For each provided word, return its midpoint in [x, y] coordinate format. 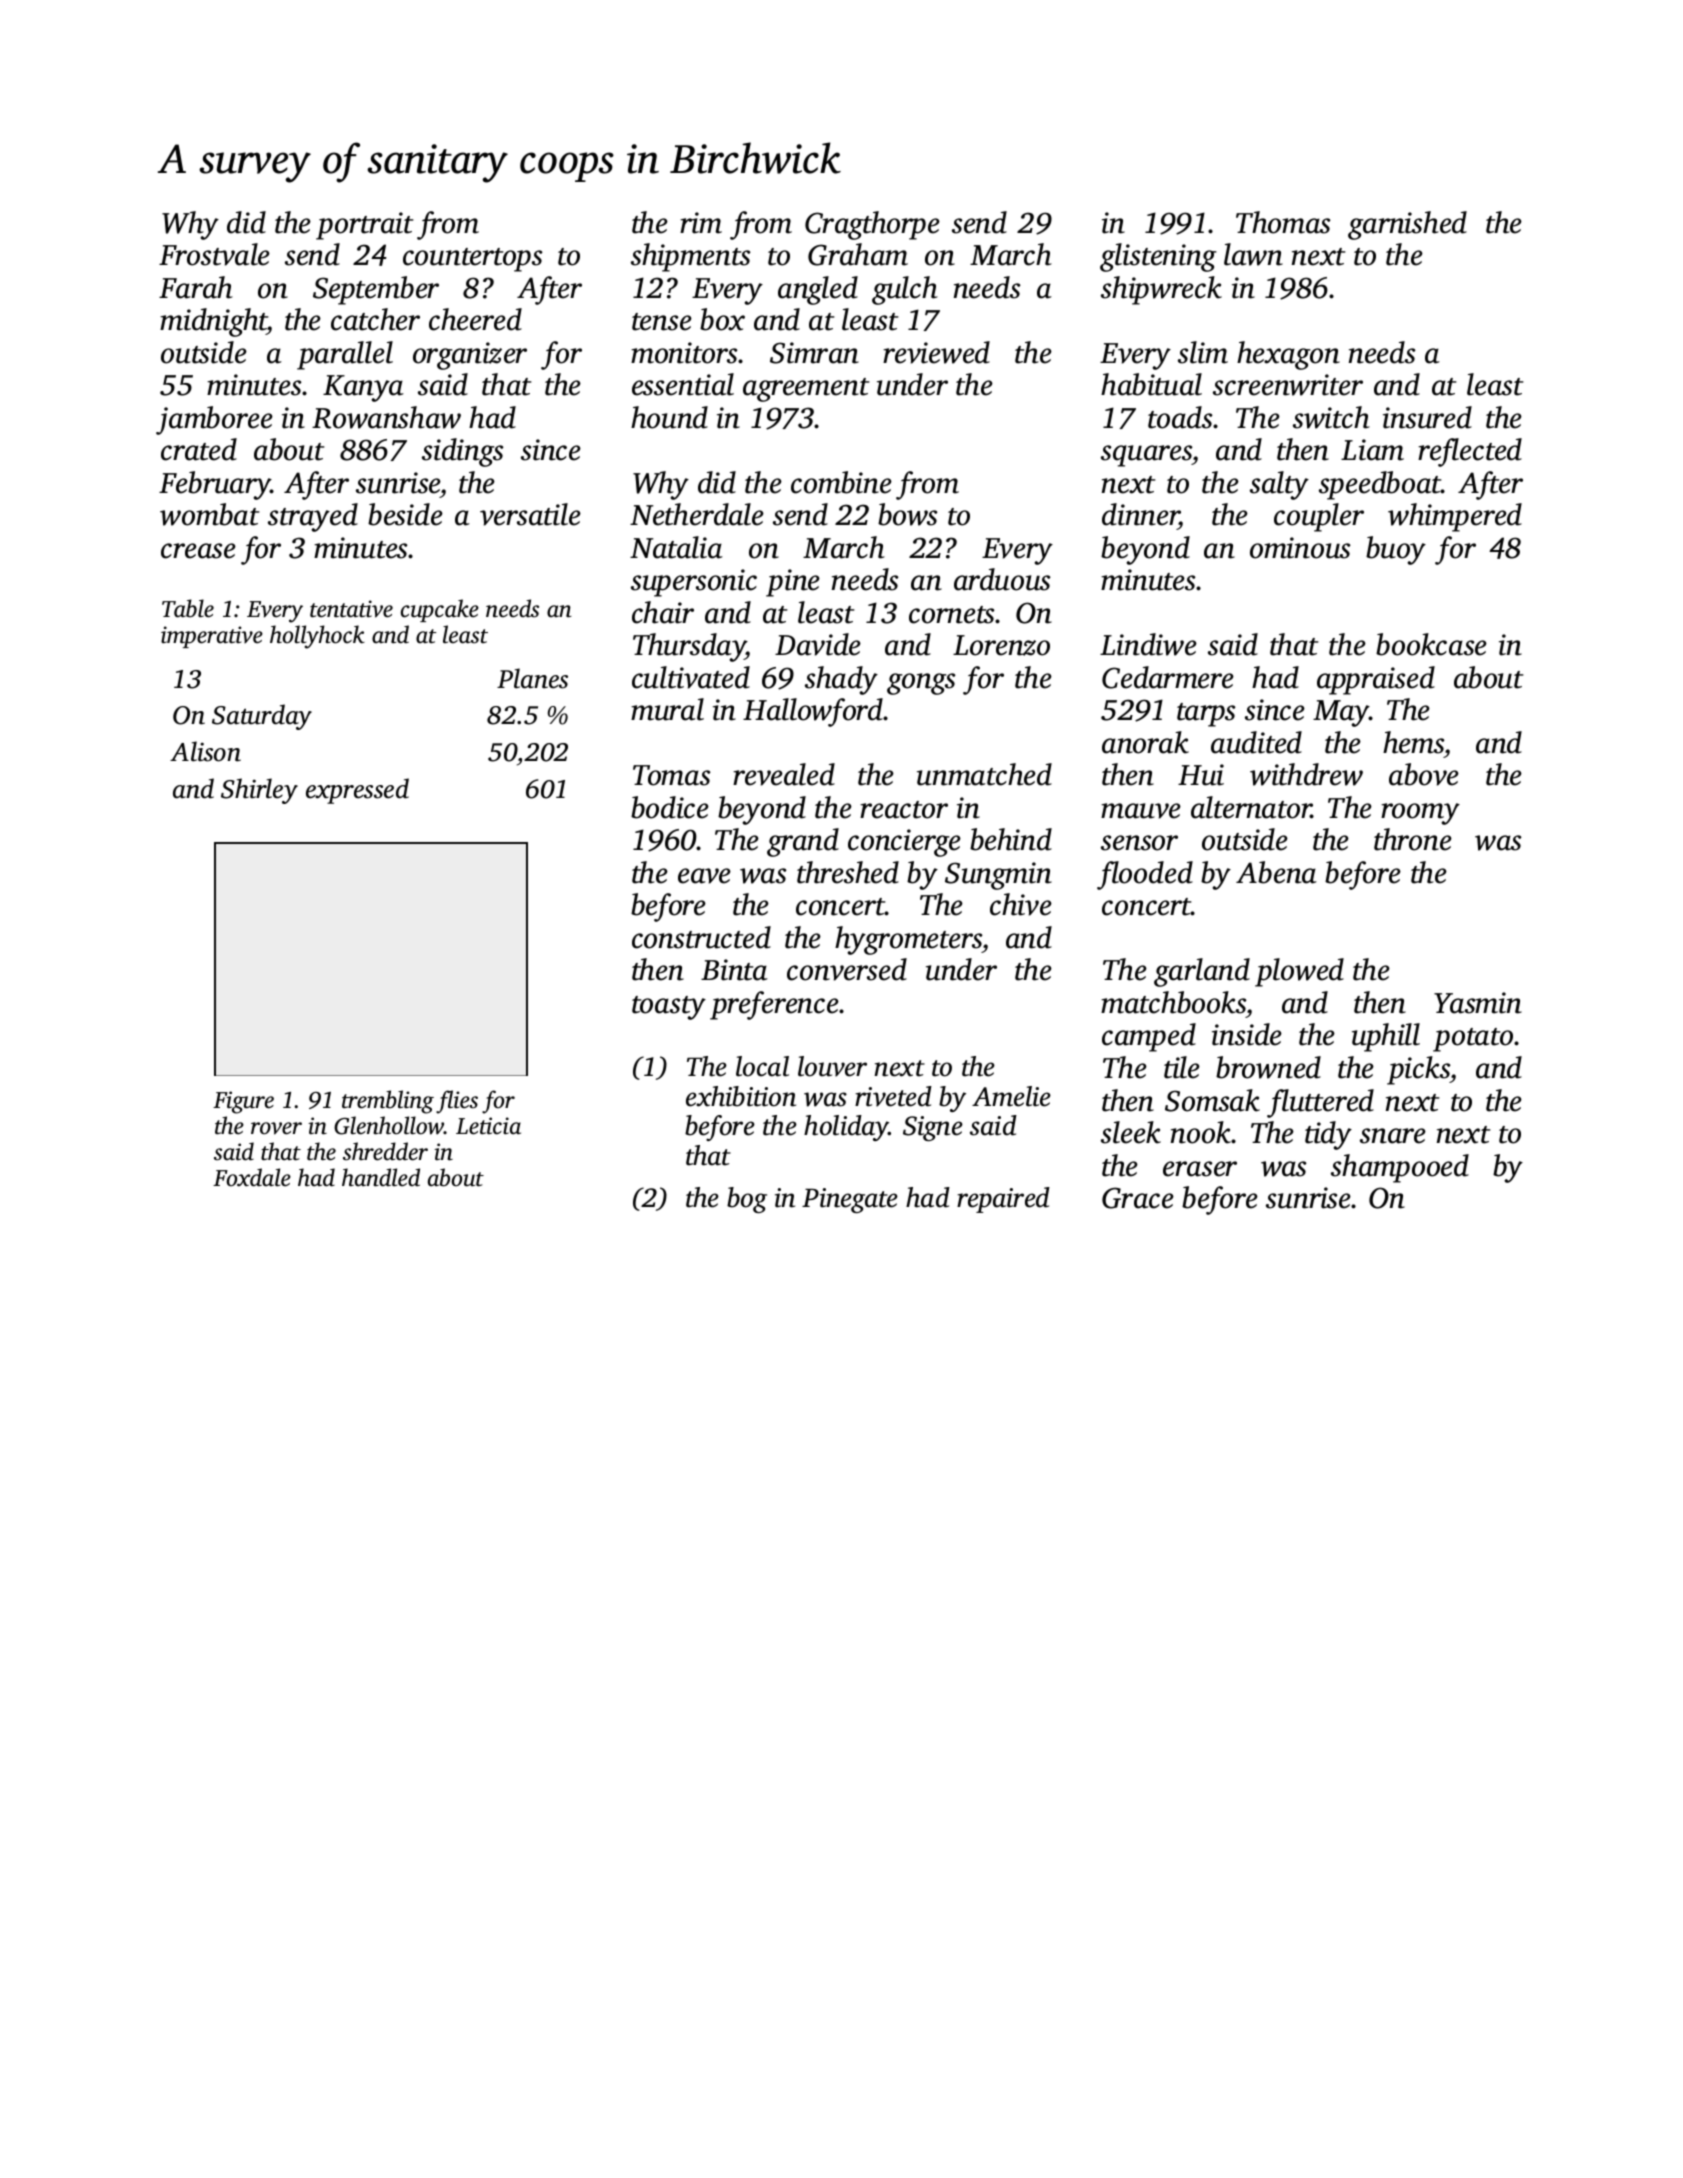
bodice [670, 807]
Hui [1201, 775]
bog [747, 1200]
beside [405, 514]
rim [701, 223]
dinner [1140, 516]
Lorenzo [1001, 645]
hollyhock [317, 637]
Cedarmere [1168, 677]
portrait [364, 226]
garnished [1407, 225]
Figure [243, 1102]
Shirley [259, 791]
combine [841, 482]
